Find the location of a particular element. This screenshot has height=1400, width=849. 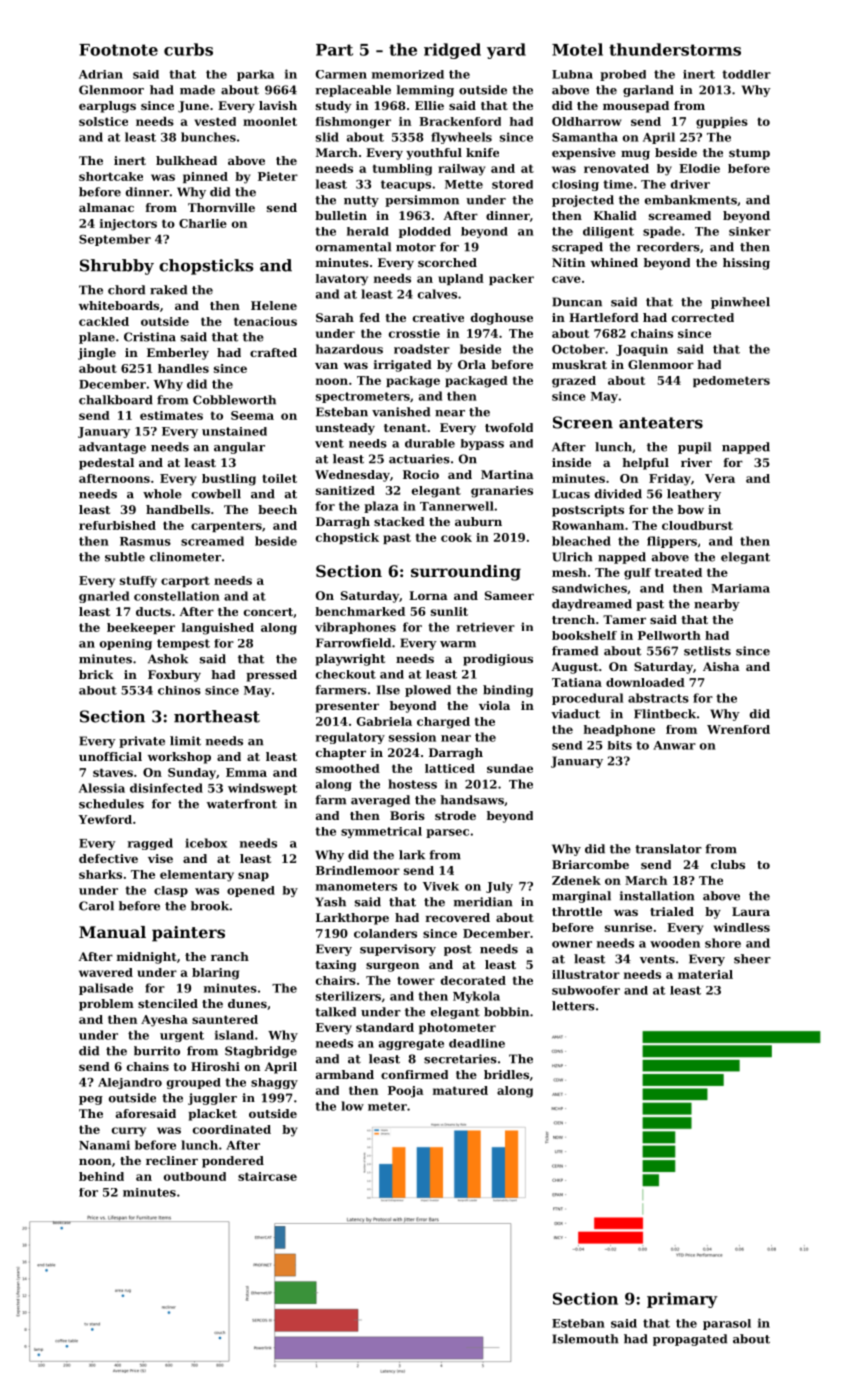

taxing is located at coordinates (335, 966).
